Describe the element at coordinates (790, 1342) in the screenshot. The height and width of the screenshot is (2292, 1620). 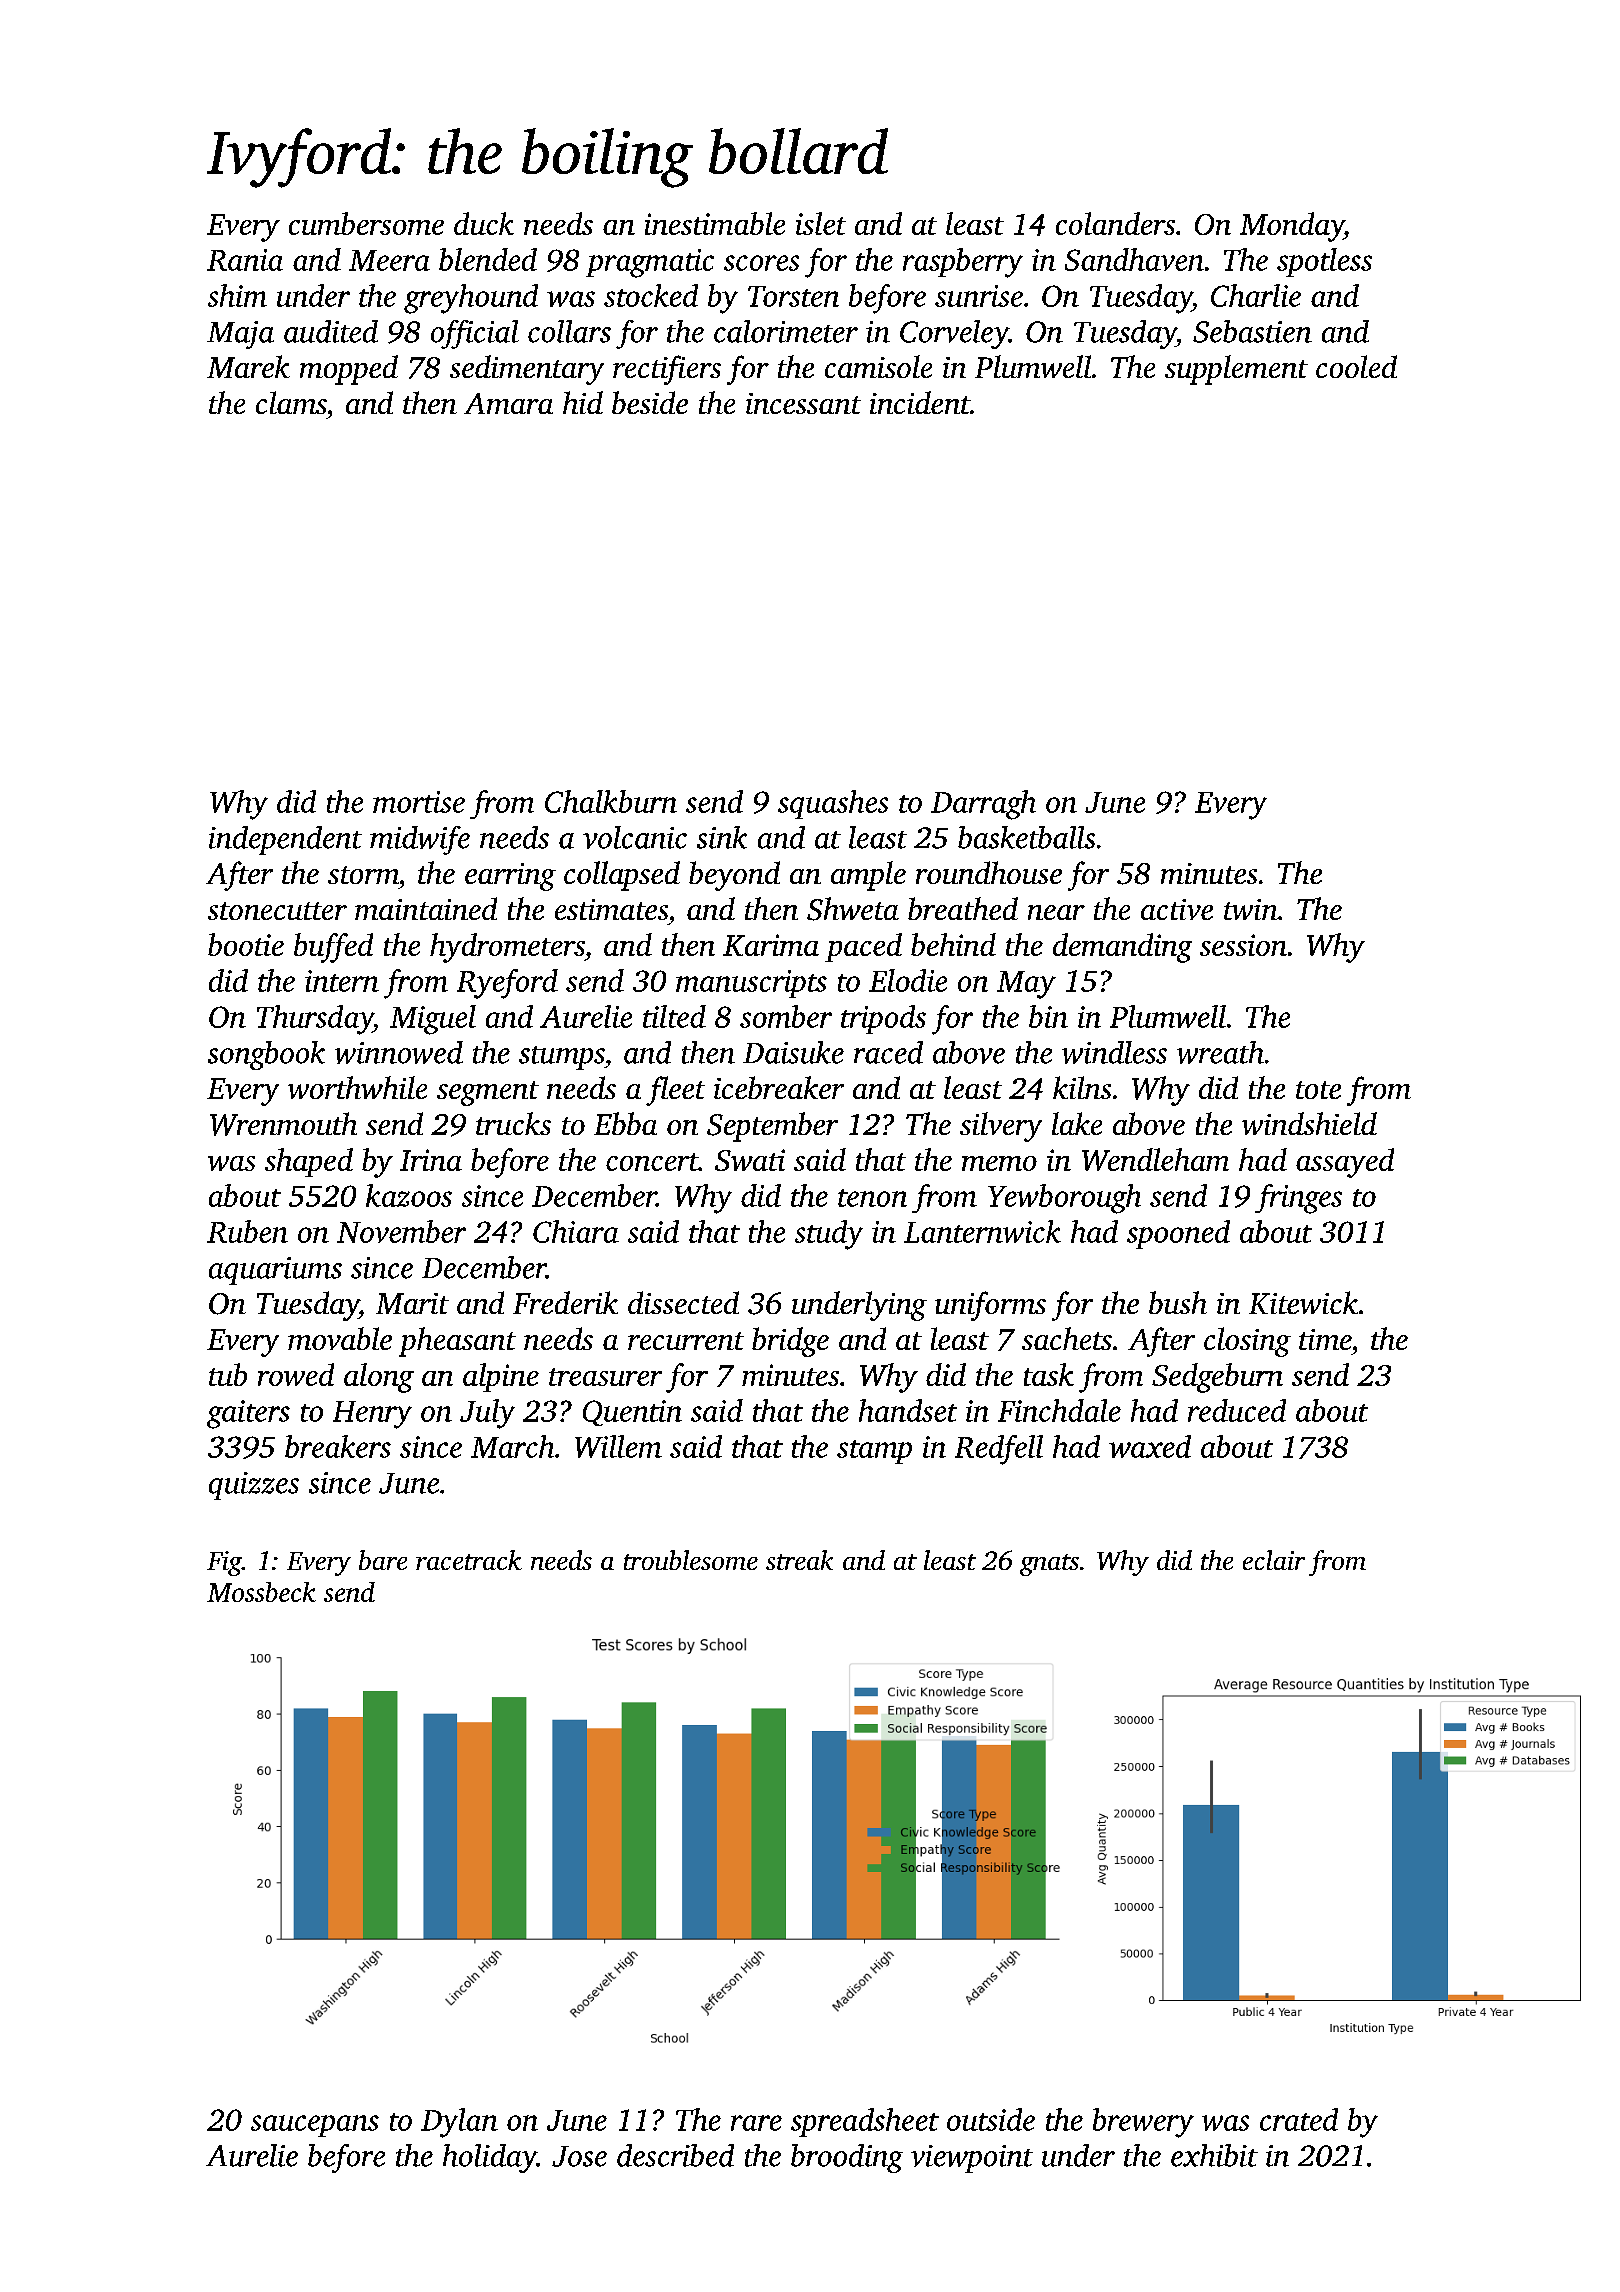
I see `bridge` at that location.
